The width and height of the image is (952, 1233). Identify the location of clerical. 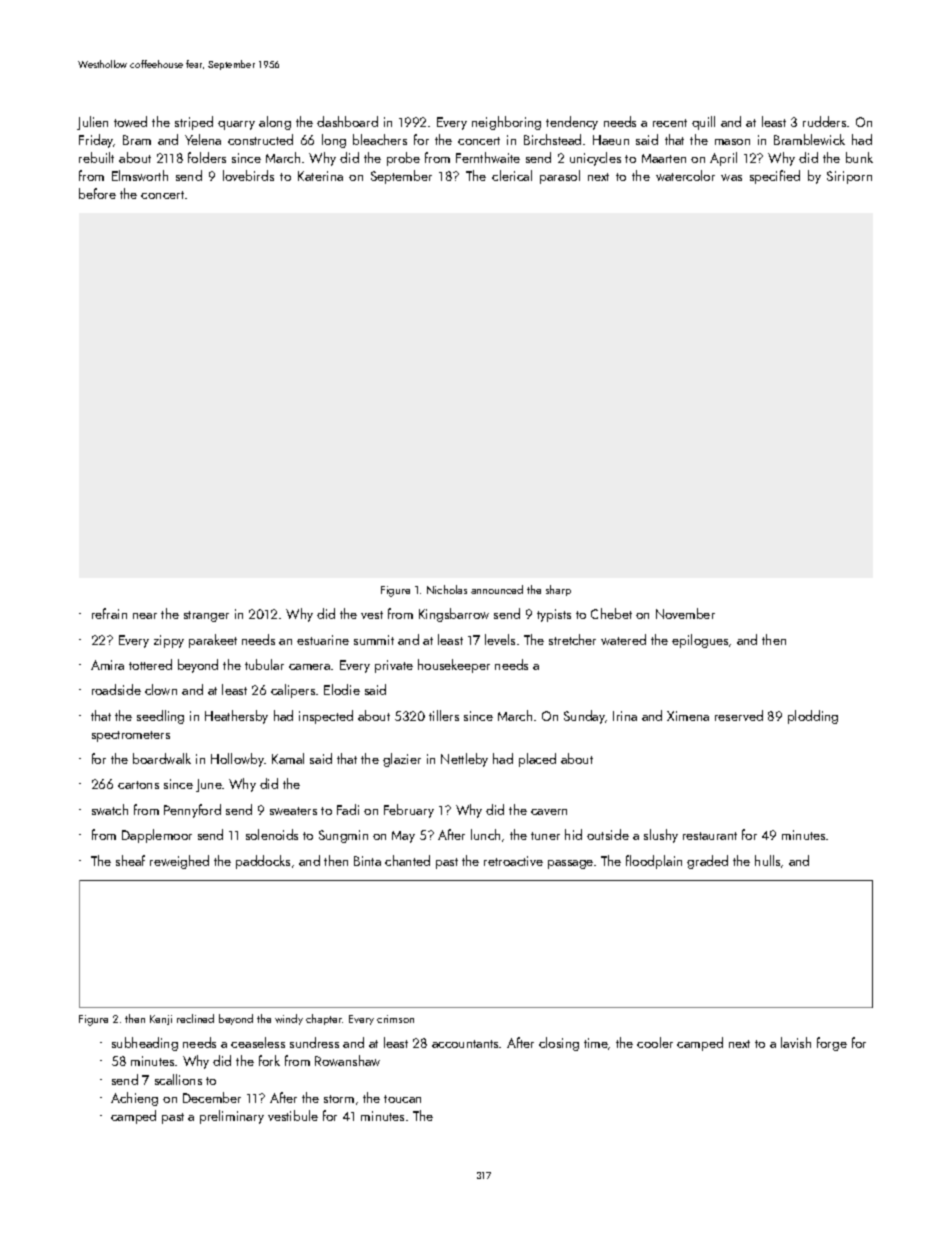
(512, 175).
